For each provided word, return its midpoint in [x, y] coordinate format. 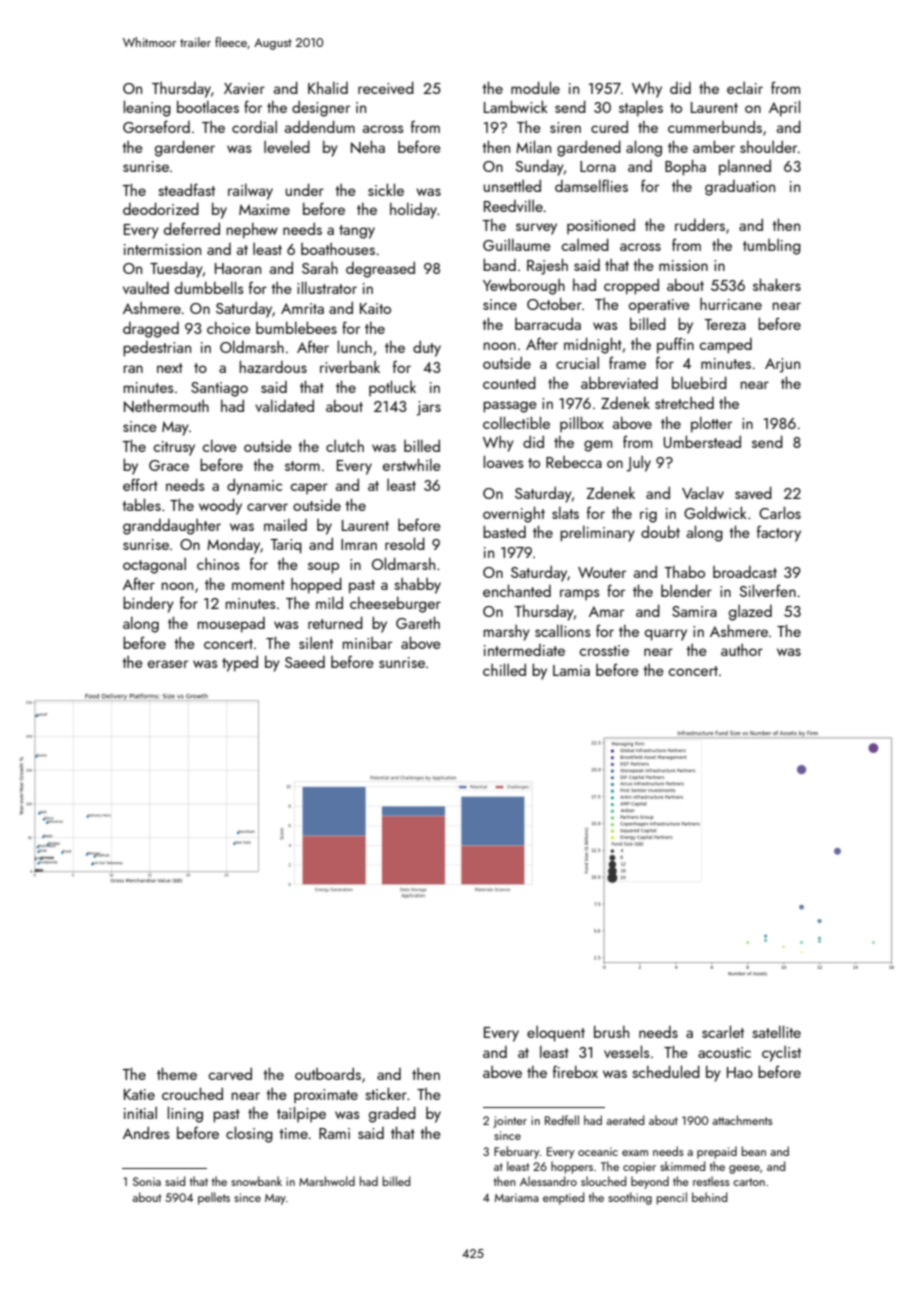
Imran [359, 544]
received [386, 87]
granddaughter [172, 527]
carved [230, 1073]
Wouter [602, 572]
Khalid [328, 87]
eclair [745, 88]
